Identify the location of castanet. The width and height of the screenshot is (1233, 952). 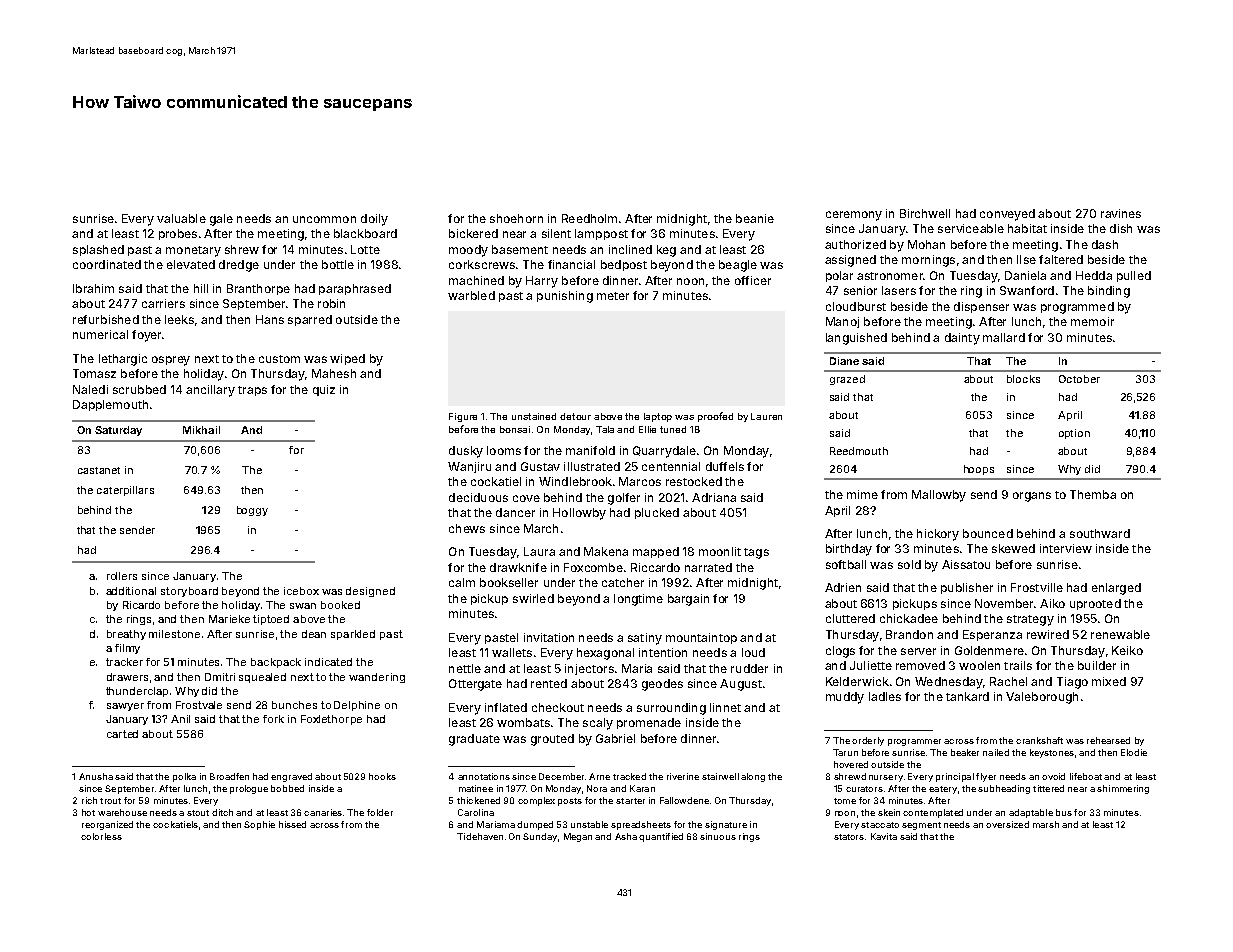
(99, 470).
